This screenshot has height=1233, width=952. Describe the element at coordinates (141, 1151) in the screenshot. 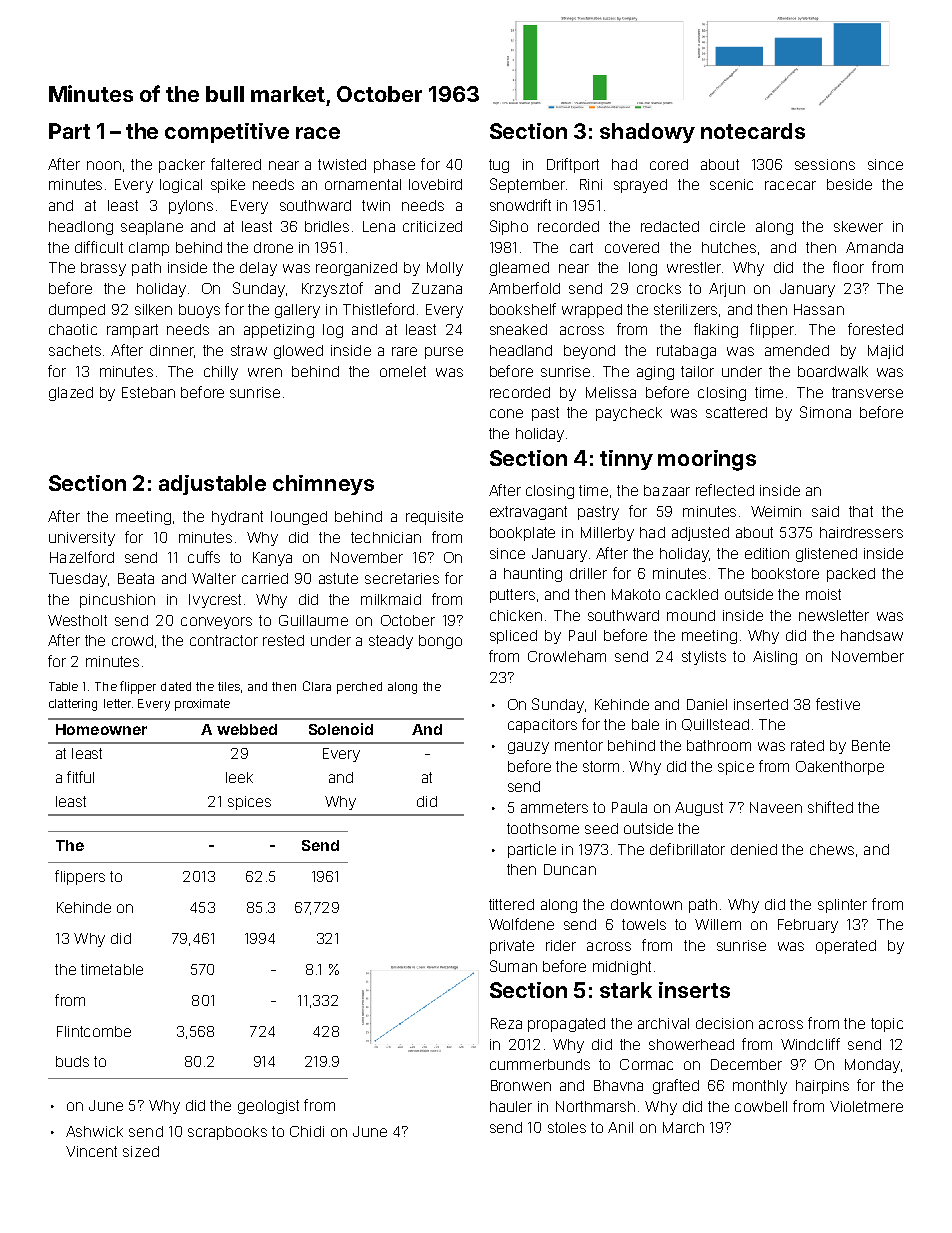

I see `sized` at that location.
